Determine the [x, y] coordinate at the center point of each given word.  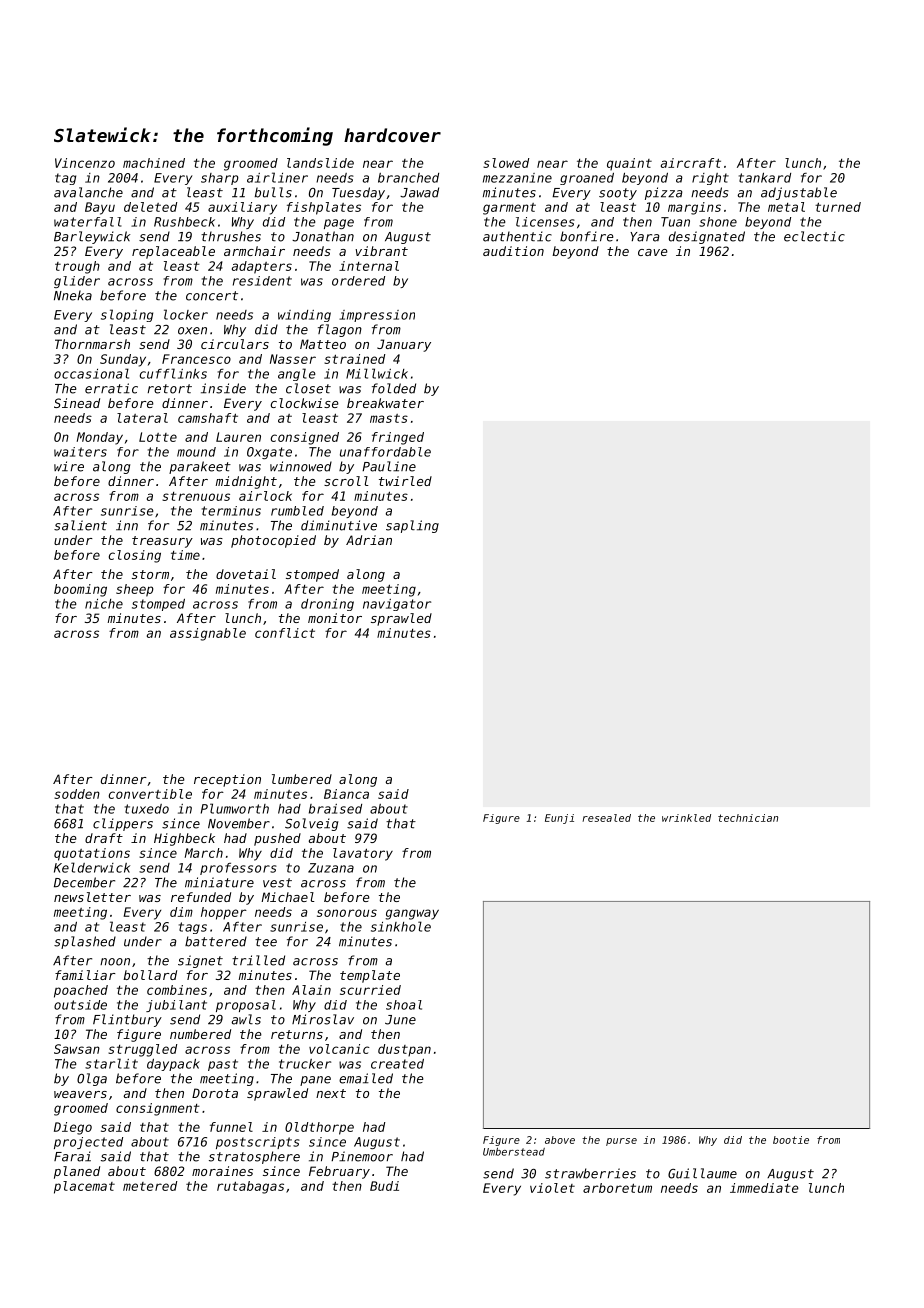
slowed [506, 163]
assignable [208, 634]
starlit [111, 1063]
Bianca [346, 794]
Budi [384, 1186]
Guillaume [702, 1173]
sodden [77, 794]
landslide [320, 163]
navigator [397, 605]
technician [748, 818]
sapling [412, 526]
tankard [765, 178]
